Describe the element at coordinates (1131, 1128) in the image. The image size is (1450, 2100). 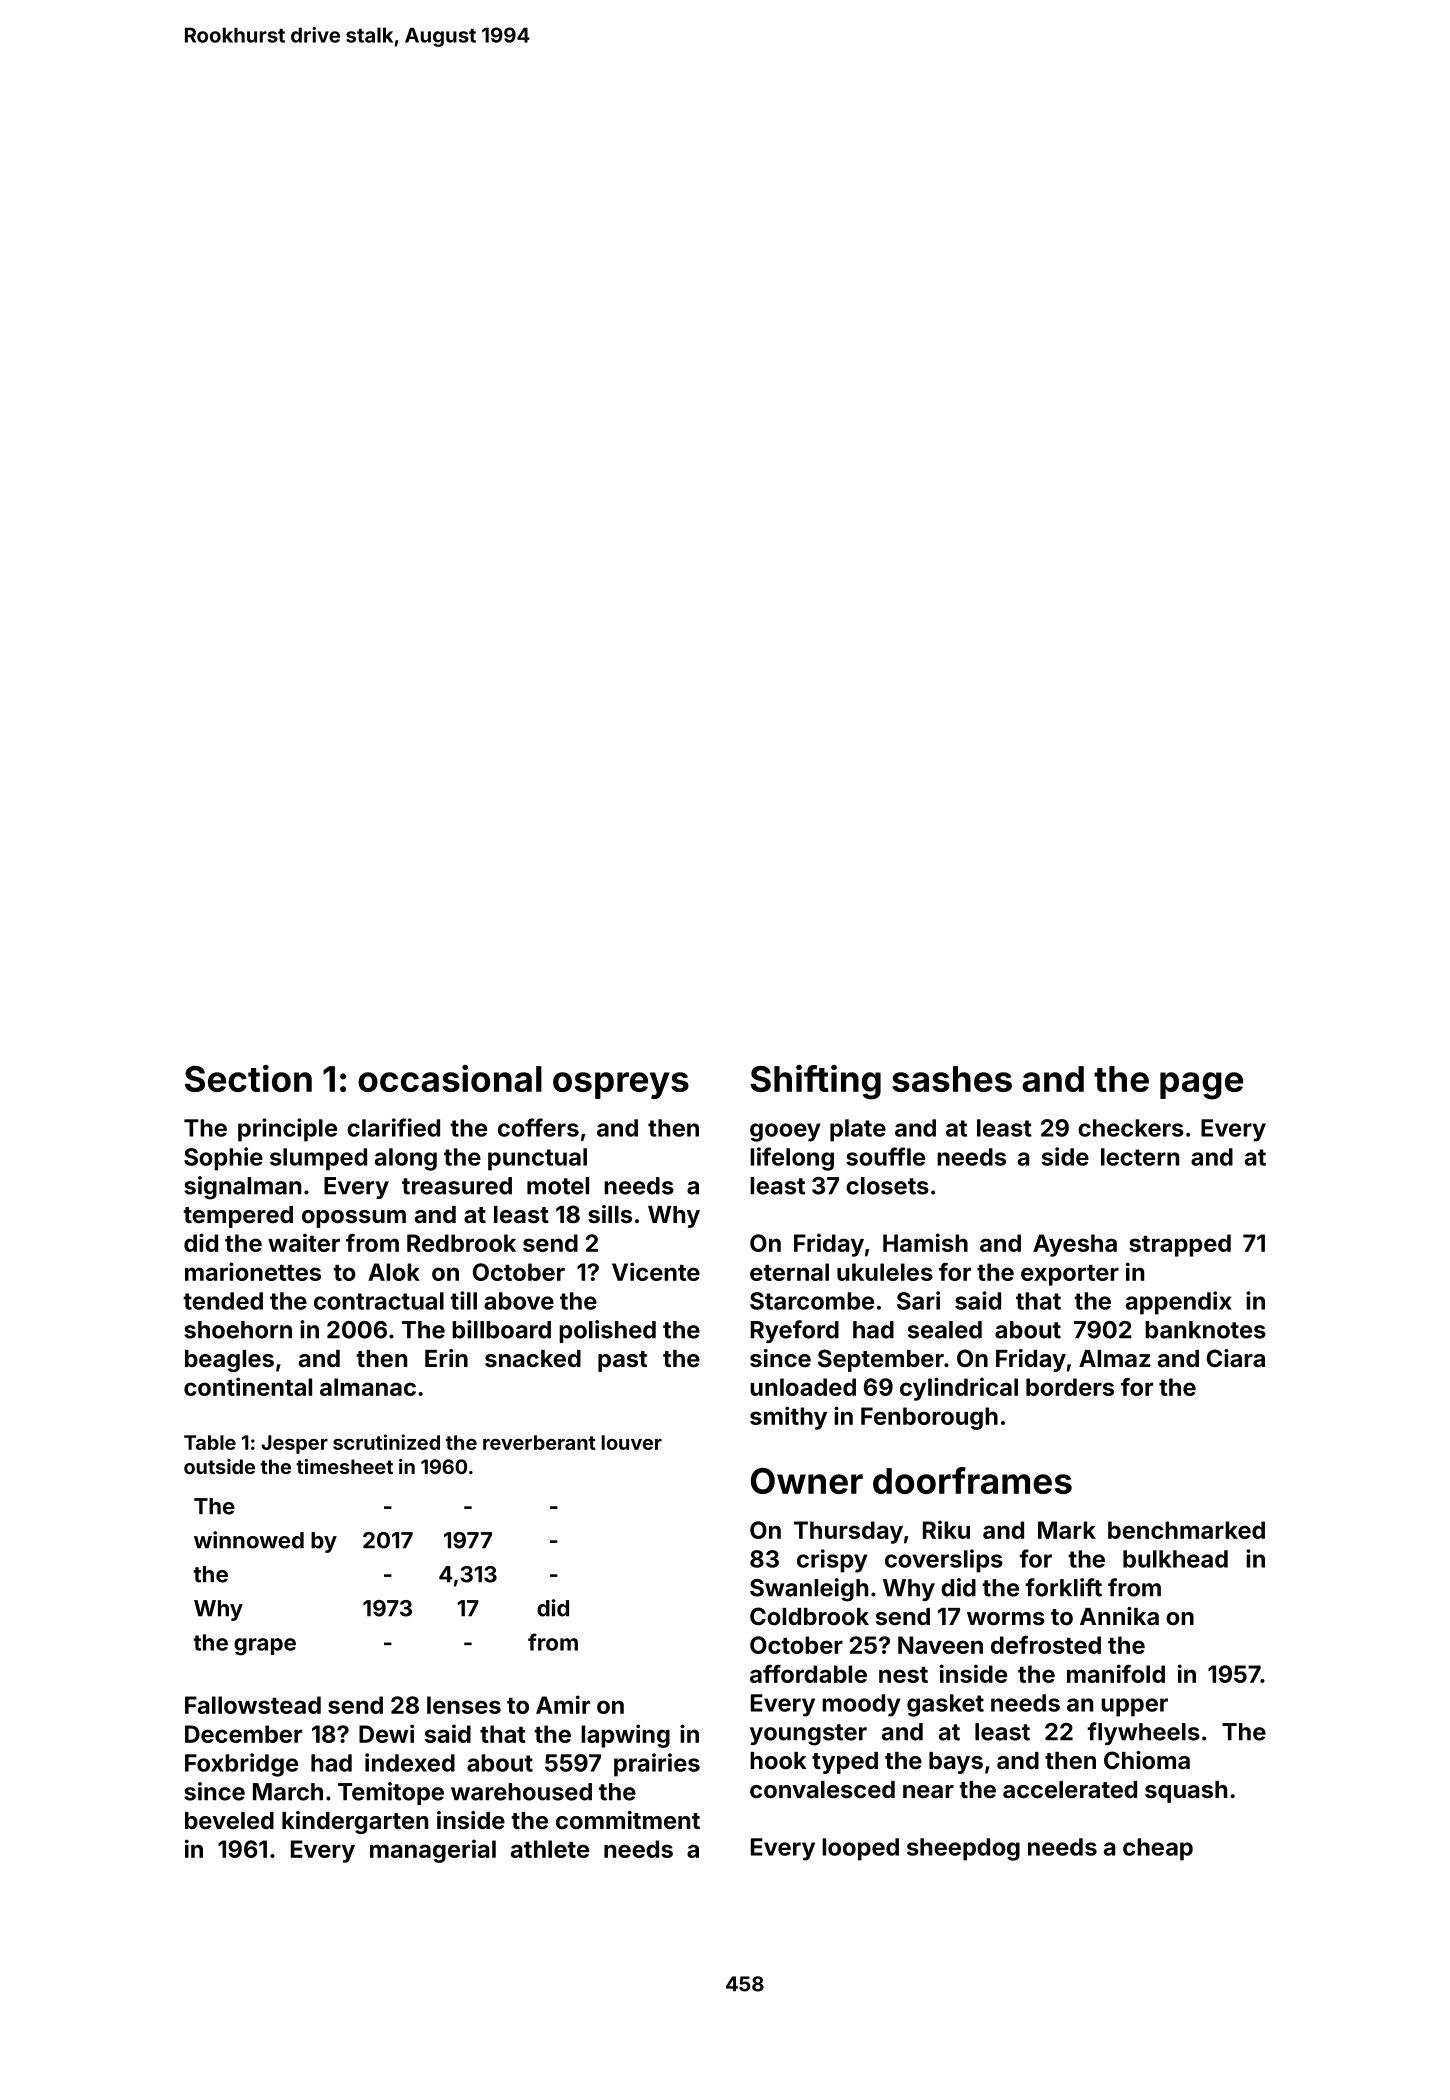
I see `checkers` at that location.
